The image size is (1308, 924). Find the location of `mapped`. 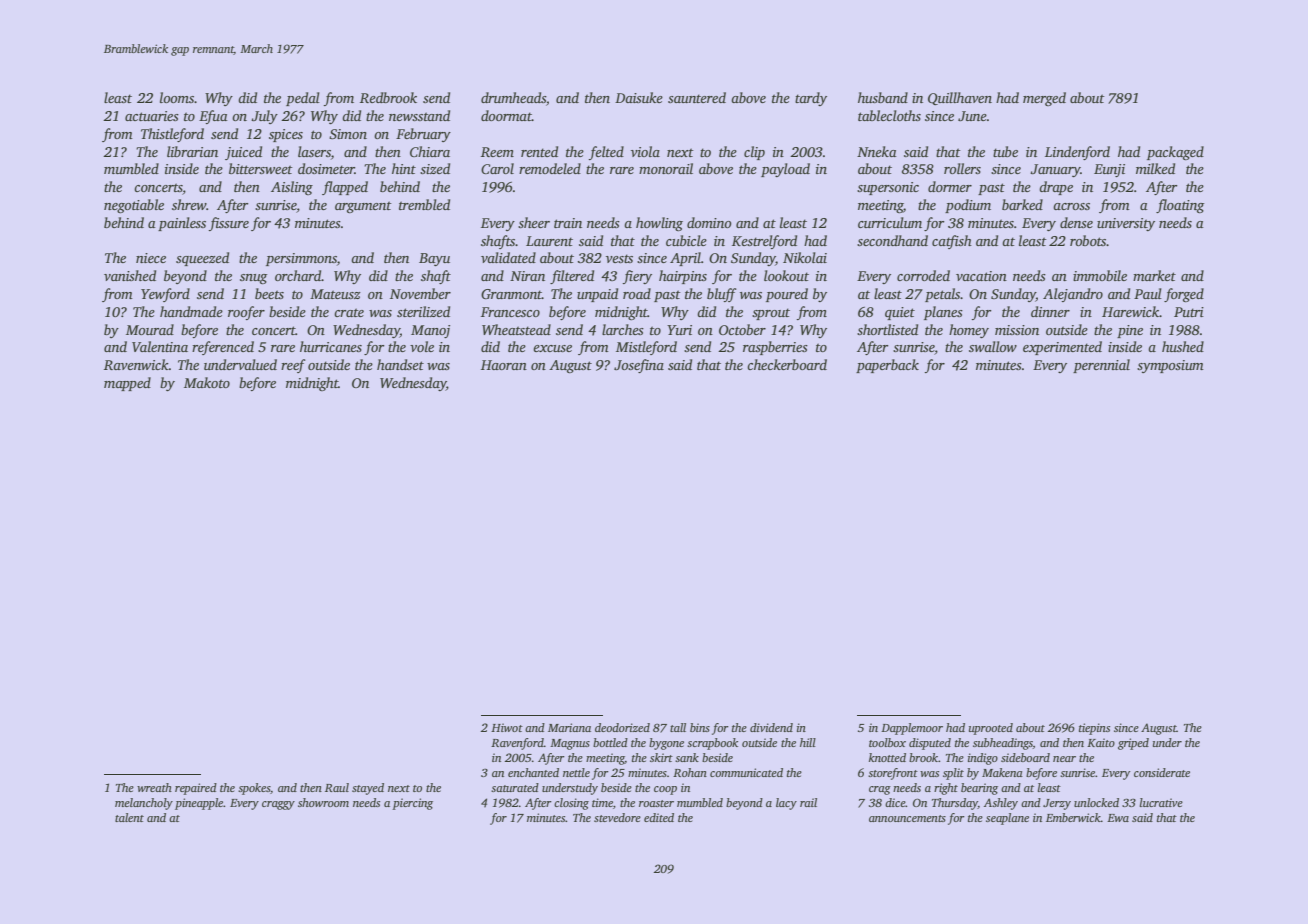

mapped is located at coordinates (127, 384).
